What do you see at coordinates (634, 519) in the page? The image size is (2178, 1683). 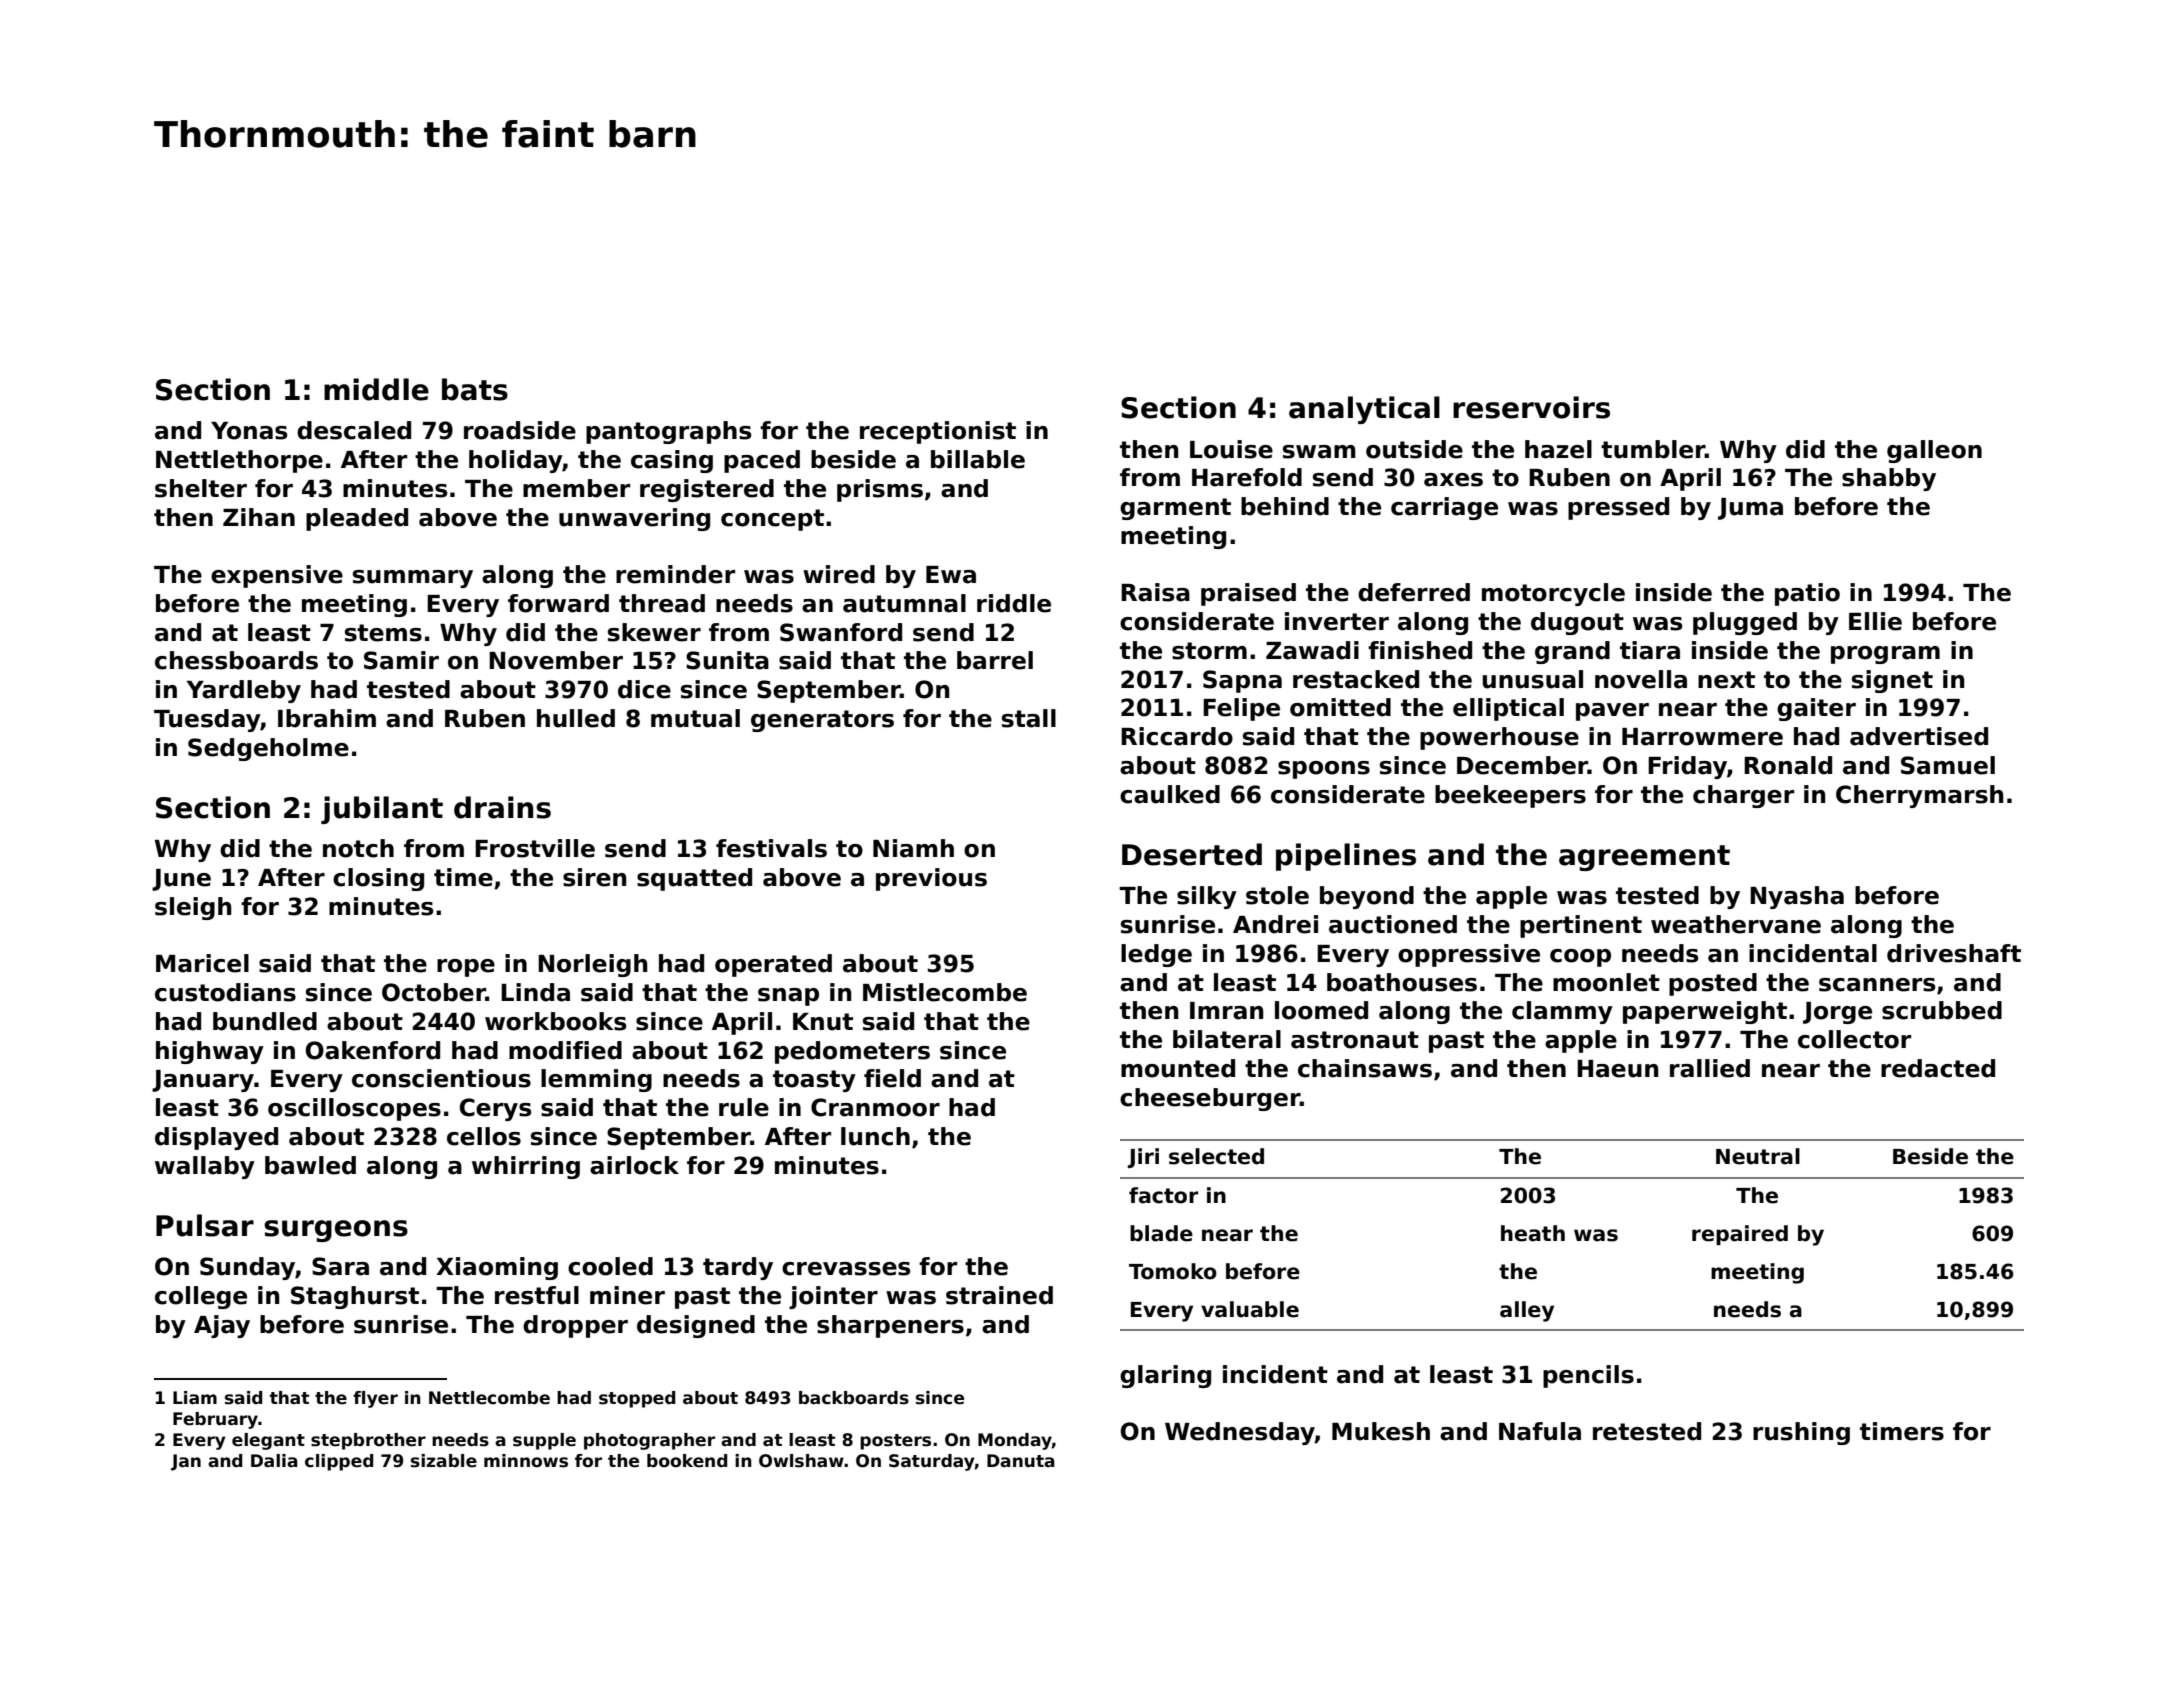 I see `unwavering` at bounding box center [634, 519].
